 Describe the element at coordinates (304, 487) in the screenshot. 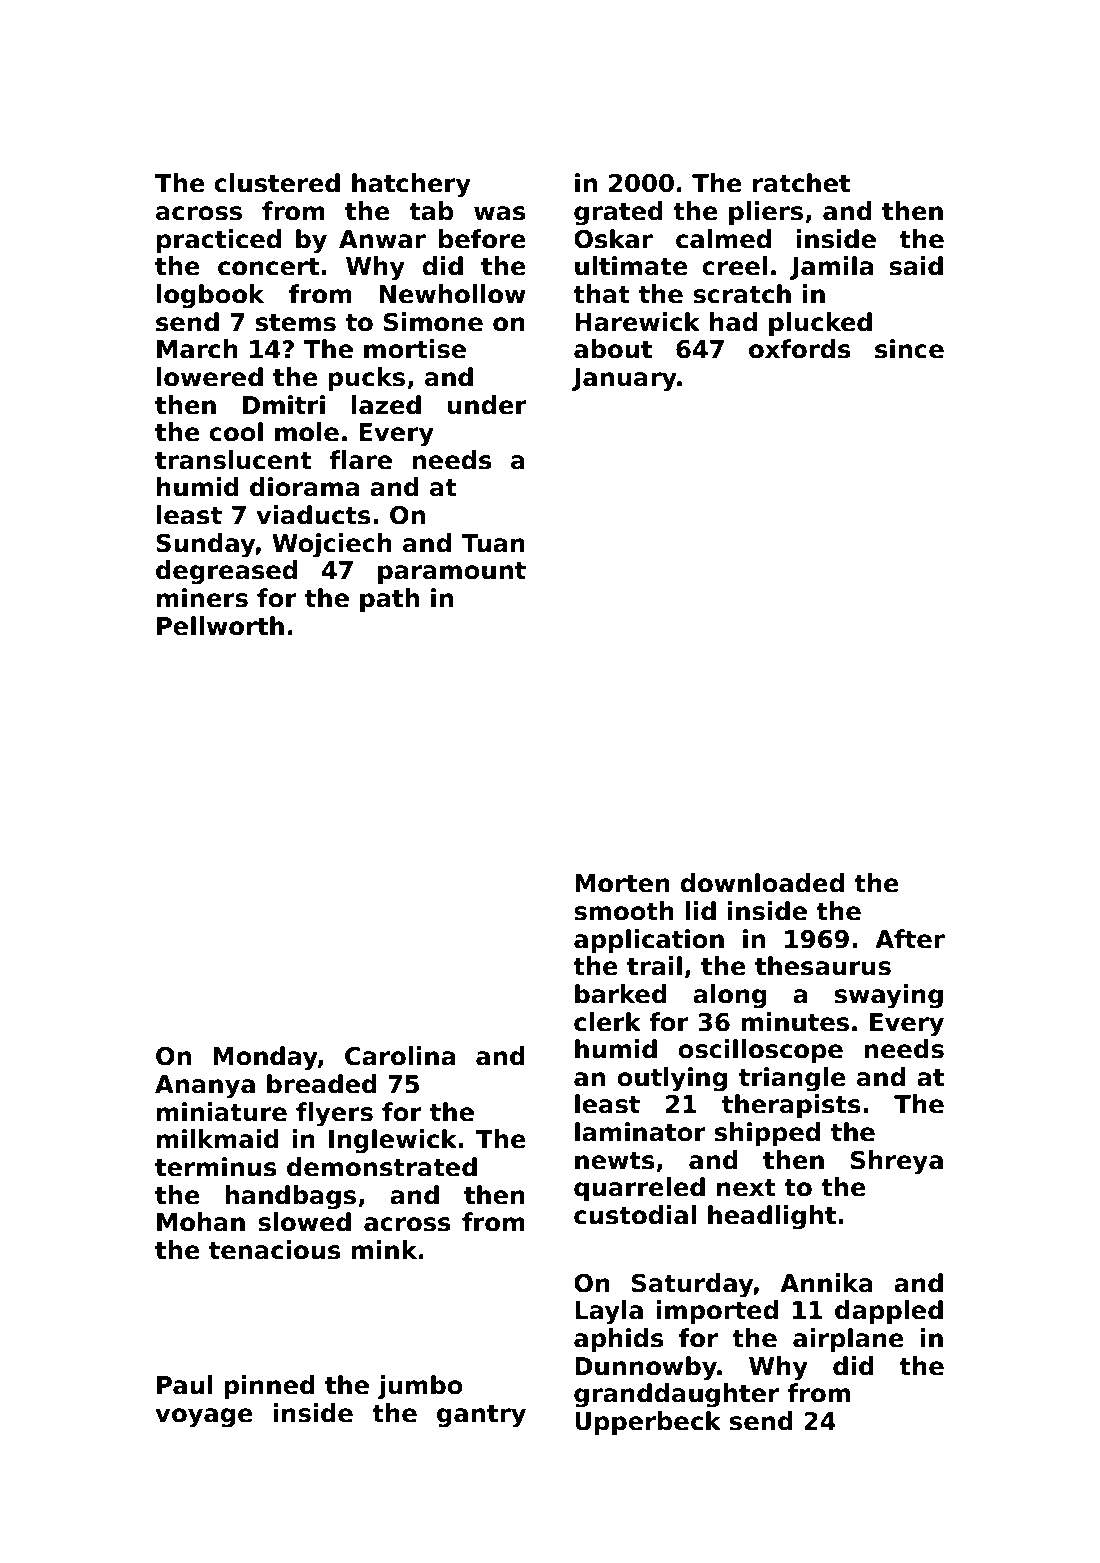

I see `diorama` at that location.
